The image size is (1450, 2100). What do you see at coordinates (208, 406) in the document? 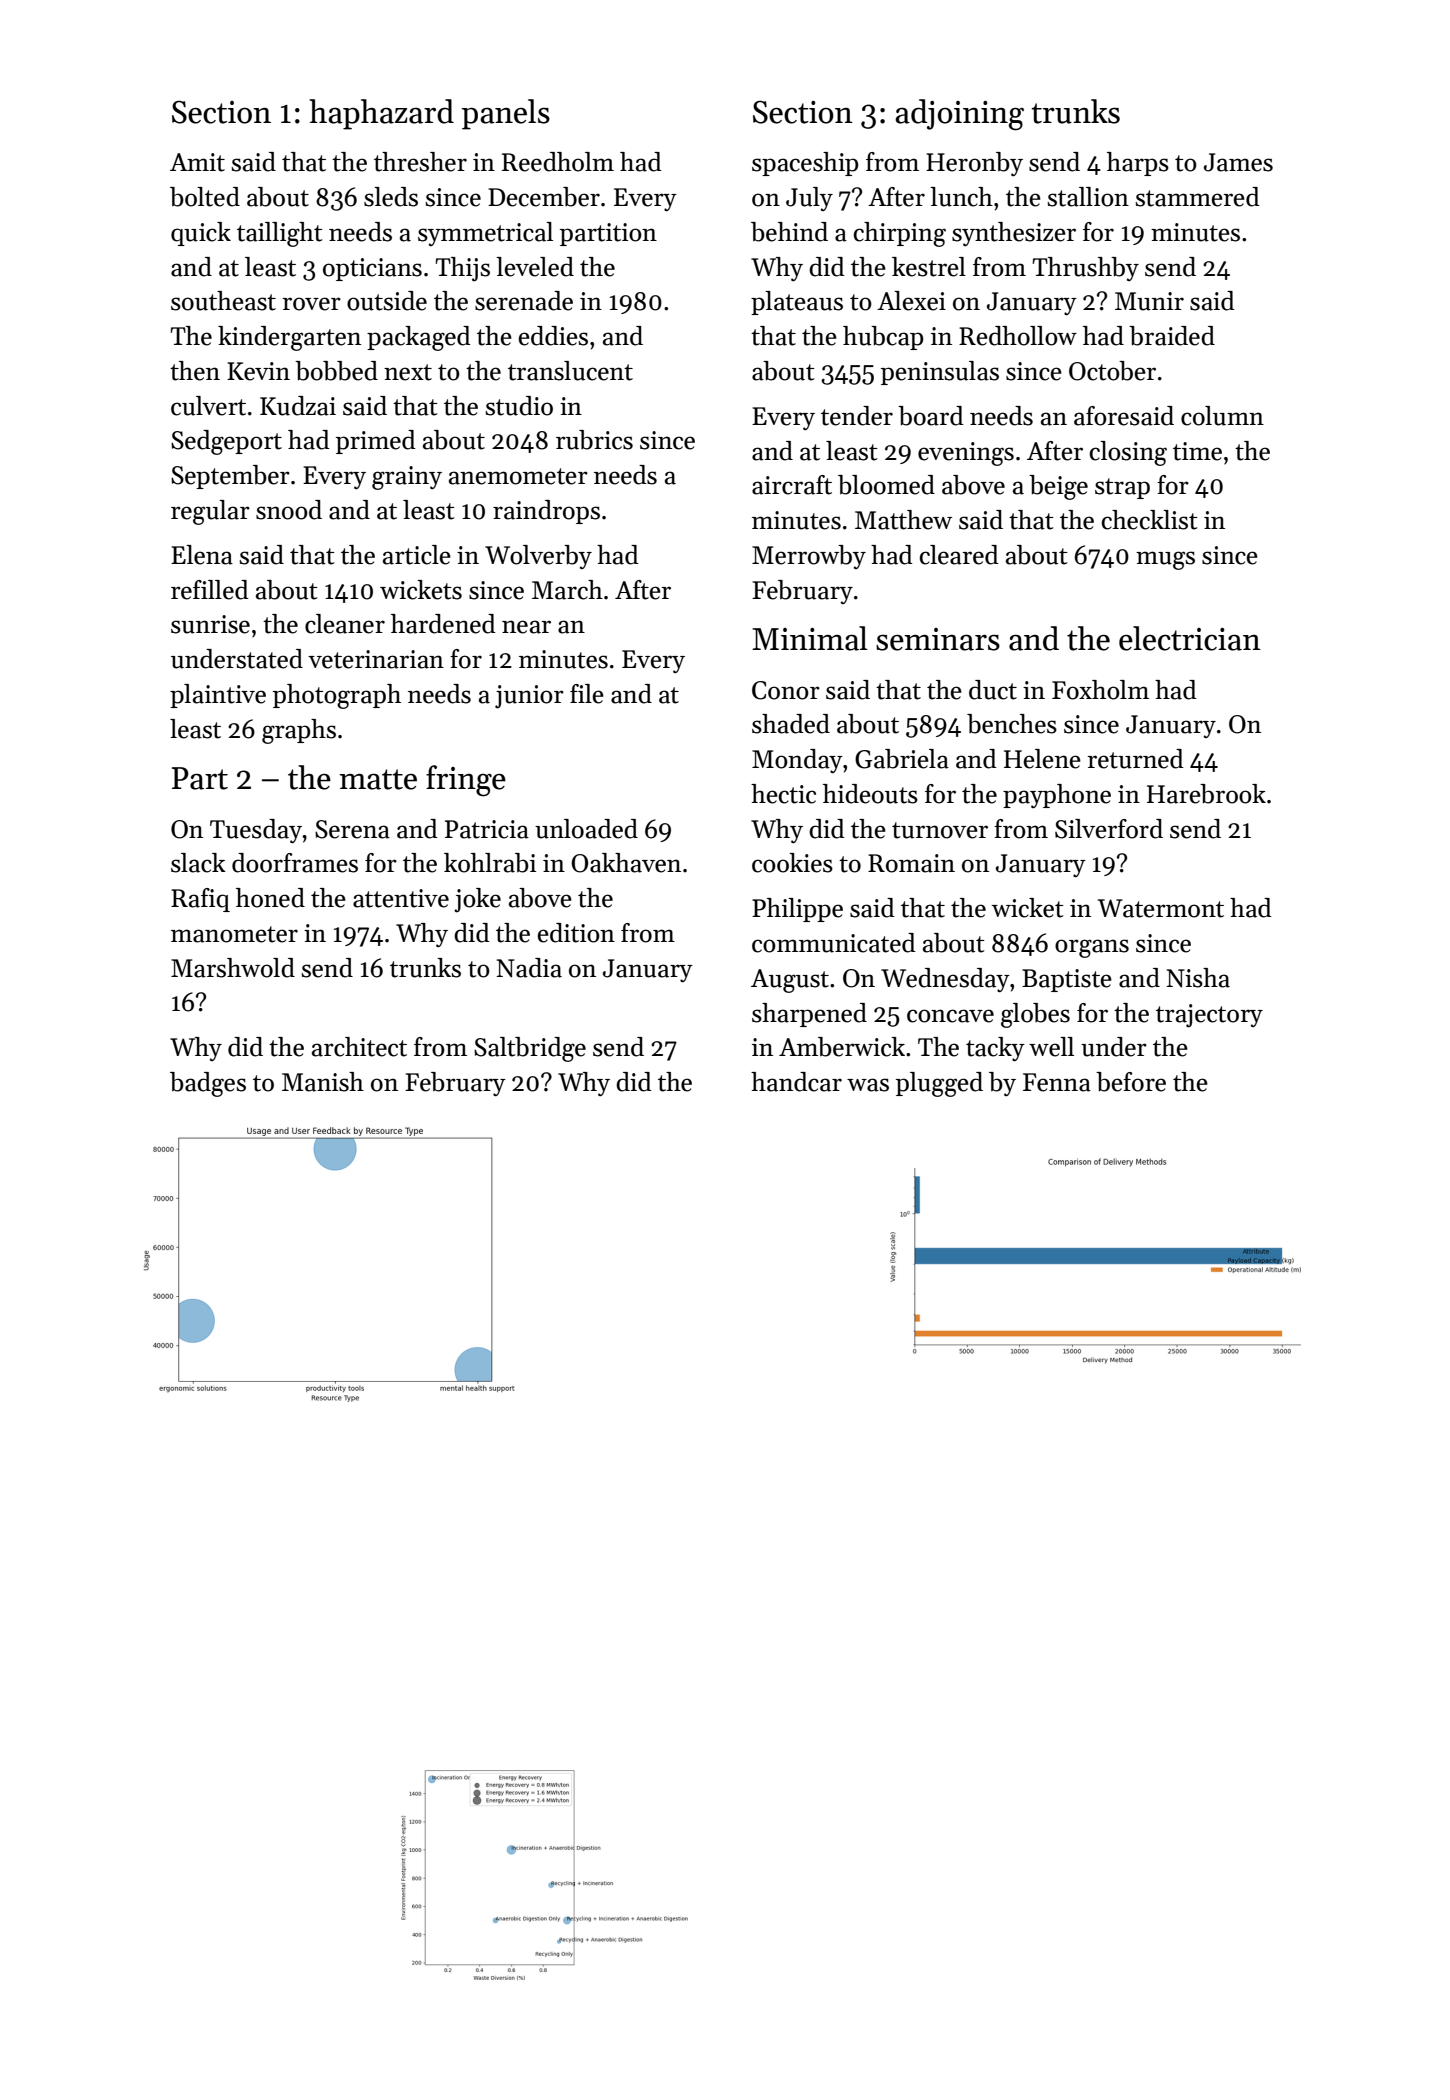
I see `culvert` at bounding box center [208, 406].
